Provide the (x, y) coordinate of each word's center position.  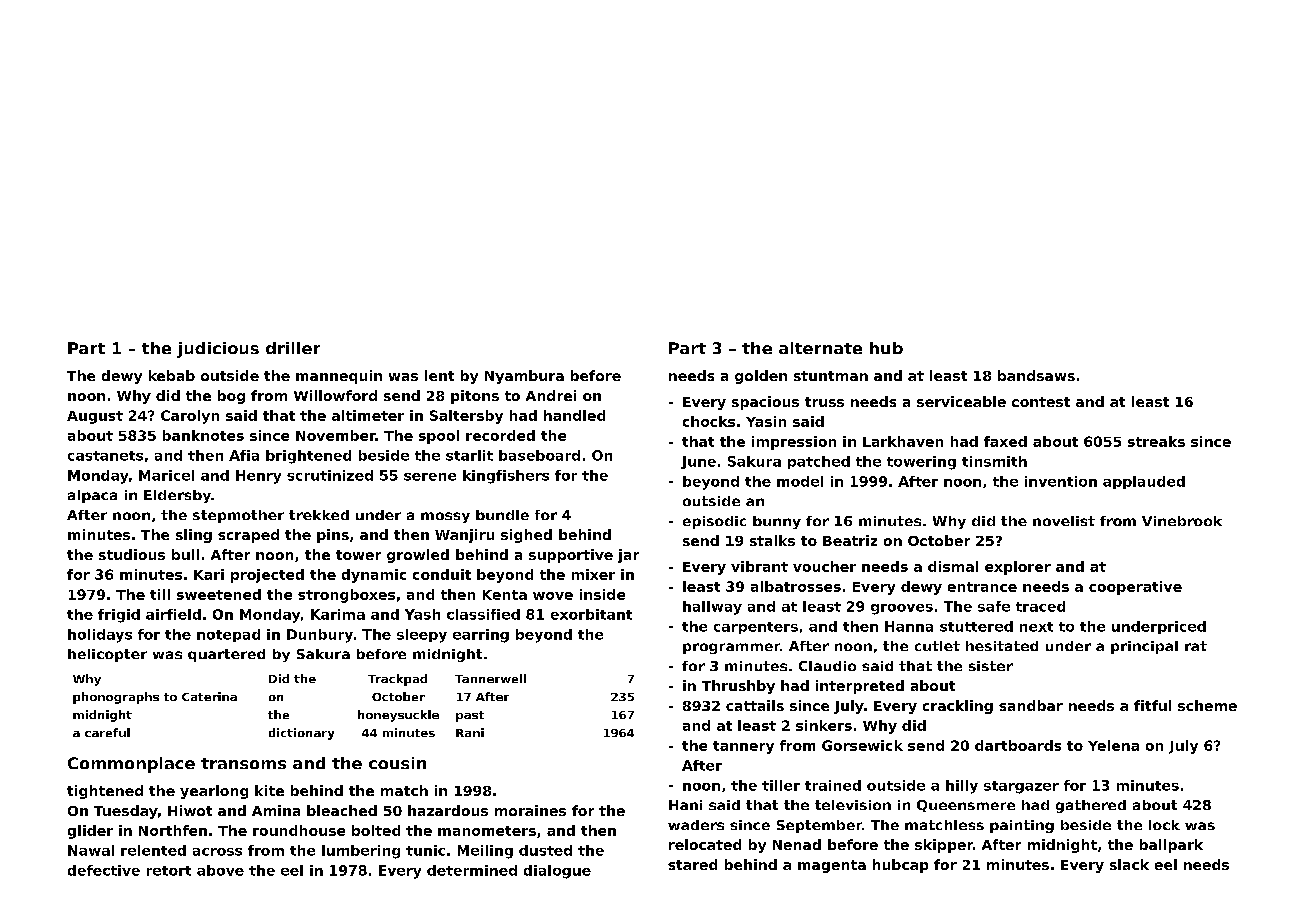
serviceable (961, 401)
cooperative (1135, 588)
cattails (755, 705)
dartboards (1018, 745)
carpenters (756, 628)
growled (418, 556)
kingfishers (506, 477)
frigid (119, 616)
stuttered (976, 626)
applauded (1144, 482)
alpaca (92, 496)
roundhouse (299, 830)
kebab (172, 375)
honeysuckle (398, 716)
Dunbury (320, 636)
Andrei (551, 395)
